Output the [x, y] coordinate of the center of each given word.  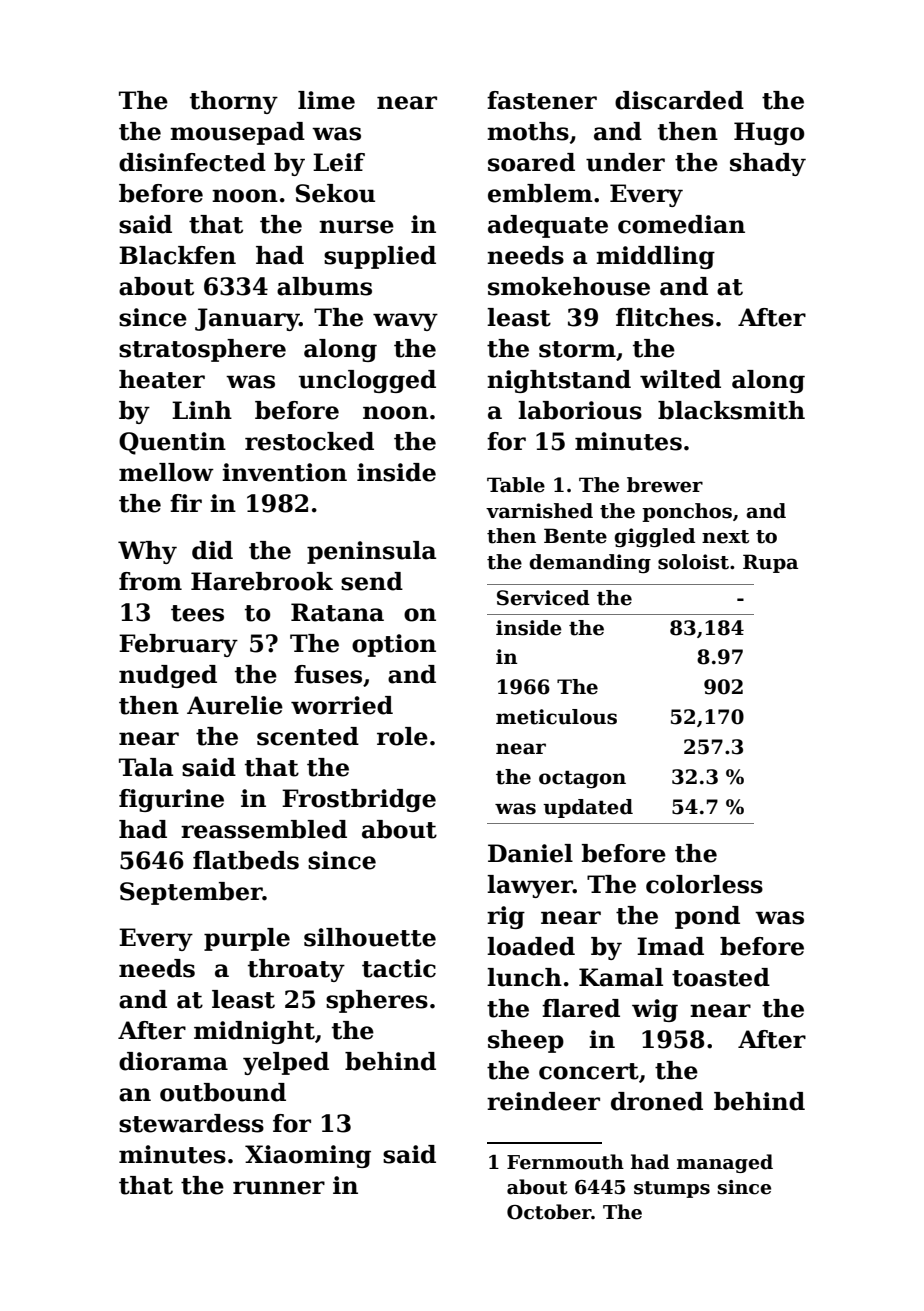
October [549, 1212]
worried [342, 705]
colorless [704, 884]
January [247, 319]
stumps [672, 1189]
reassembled [264, 829]
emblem [540, 193]
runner [279, 1188]
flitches [665, 317]
